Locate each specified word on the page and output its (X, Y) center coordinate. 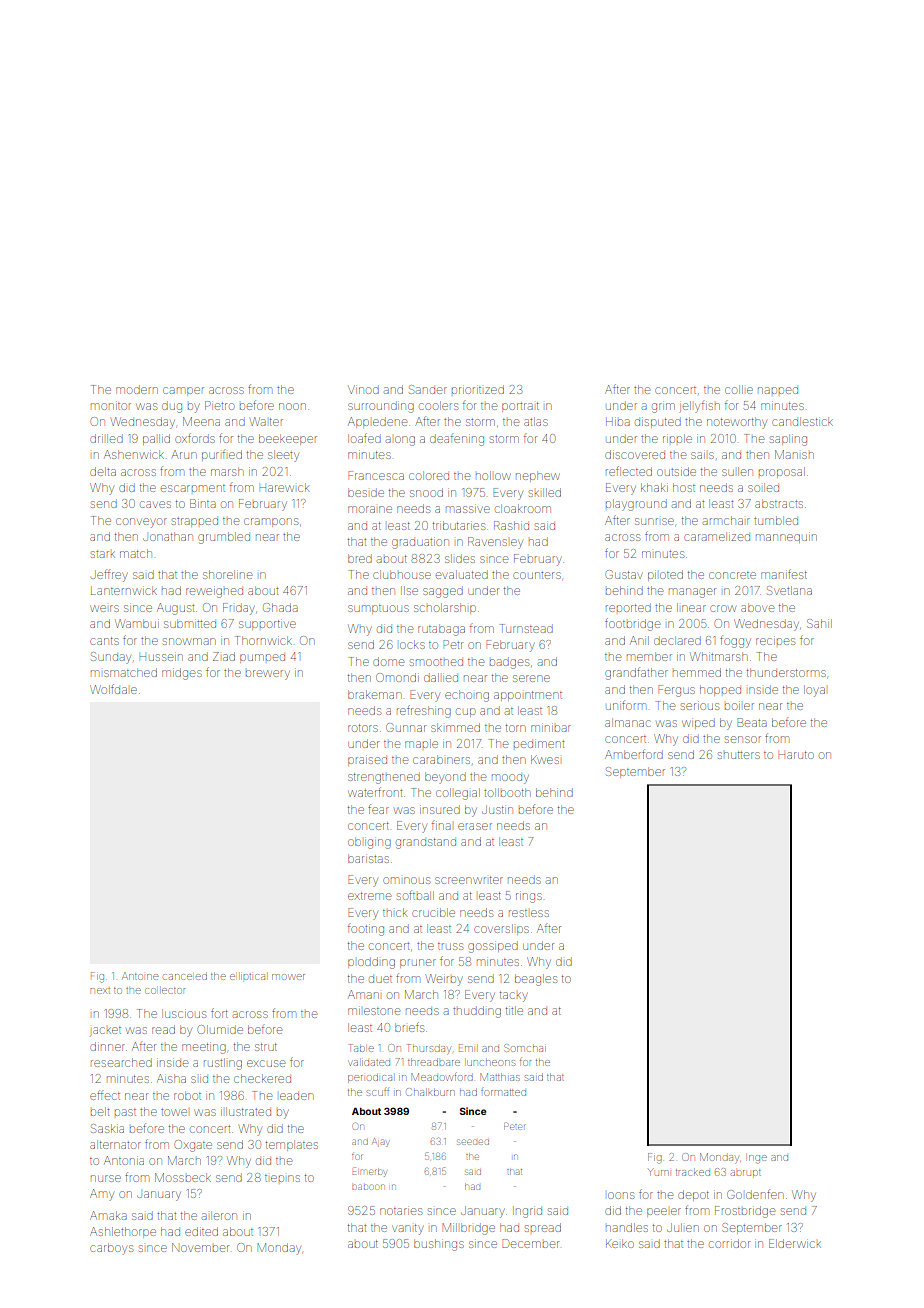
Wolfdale (113, 689)
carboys (111, 1249)
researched (121, 1062)
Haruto (796, 755)
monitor (111, 406)
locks (412, 644)
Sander (428, 389)
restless (529, 913)
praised (367, 761)
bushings (439, 1245)
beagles (536, 980)
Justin (498, 809)
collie (739, 389)
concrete (732, 575)
